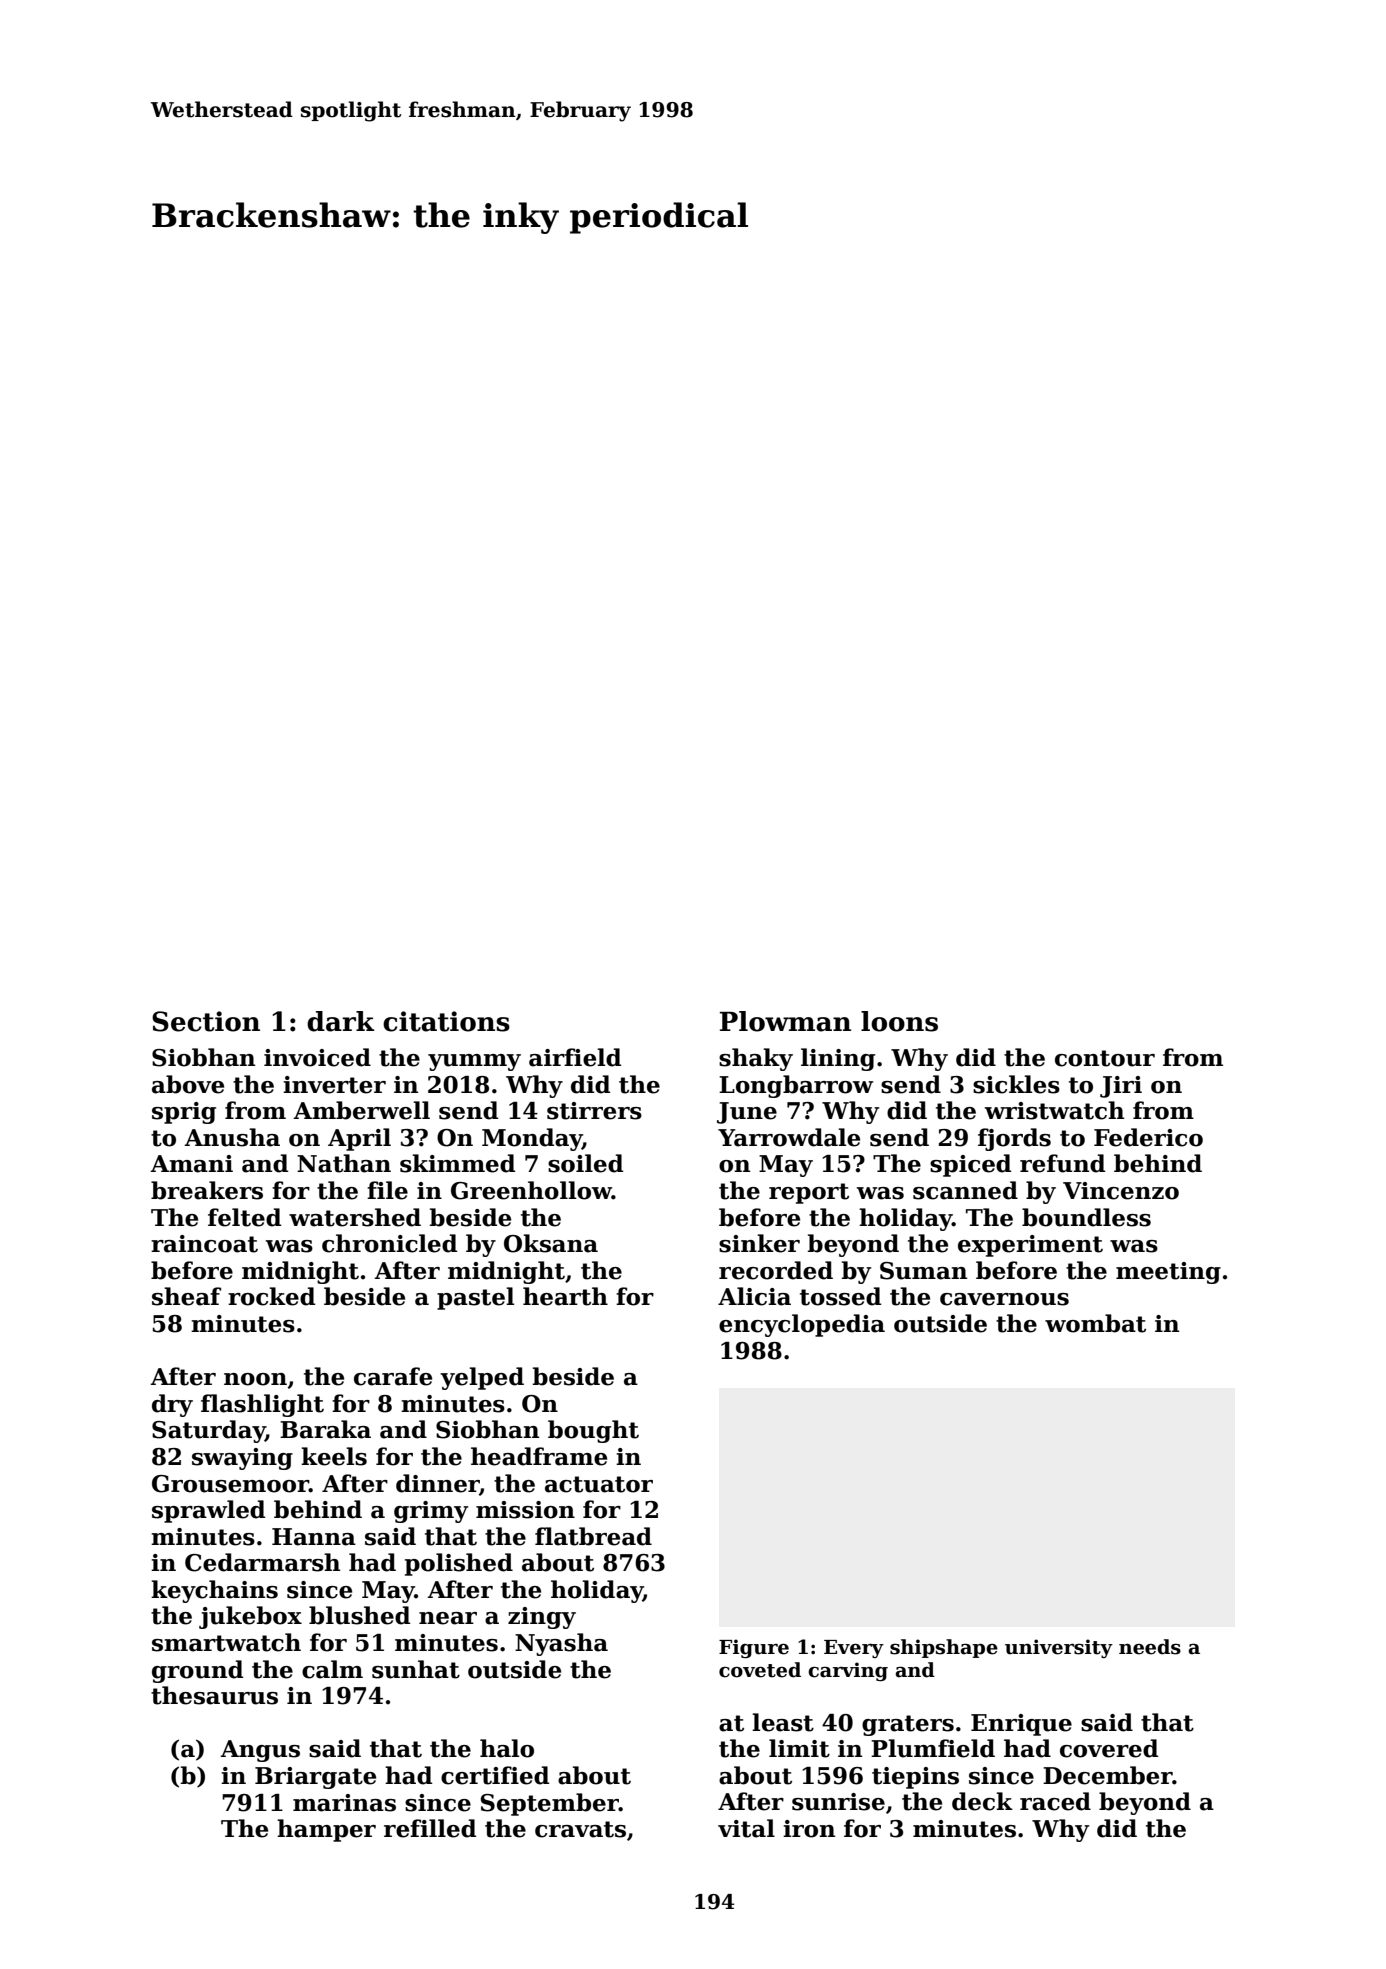 Image resolution: width=1386 pixels, height=1969 pixels. Describe the element at coordinates (585, 1163) in the screenshot. I see `soiled` at that location.
